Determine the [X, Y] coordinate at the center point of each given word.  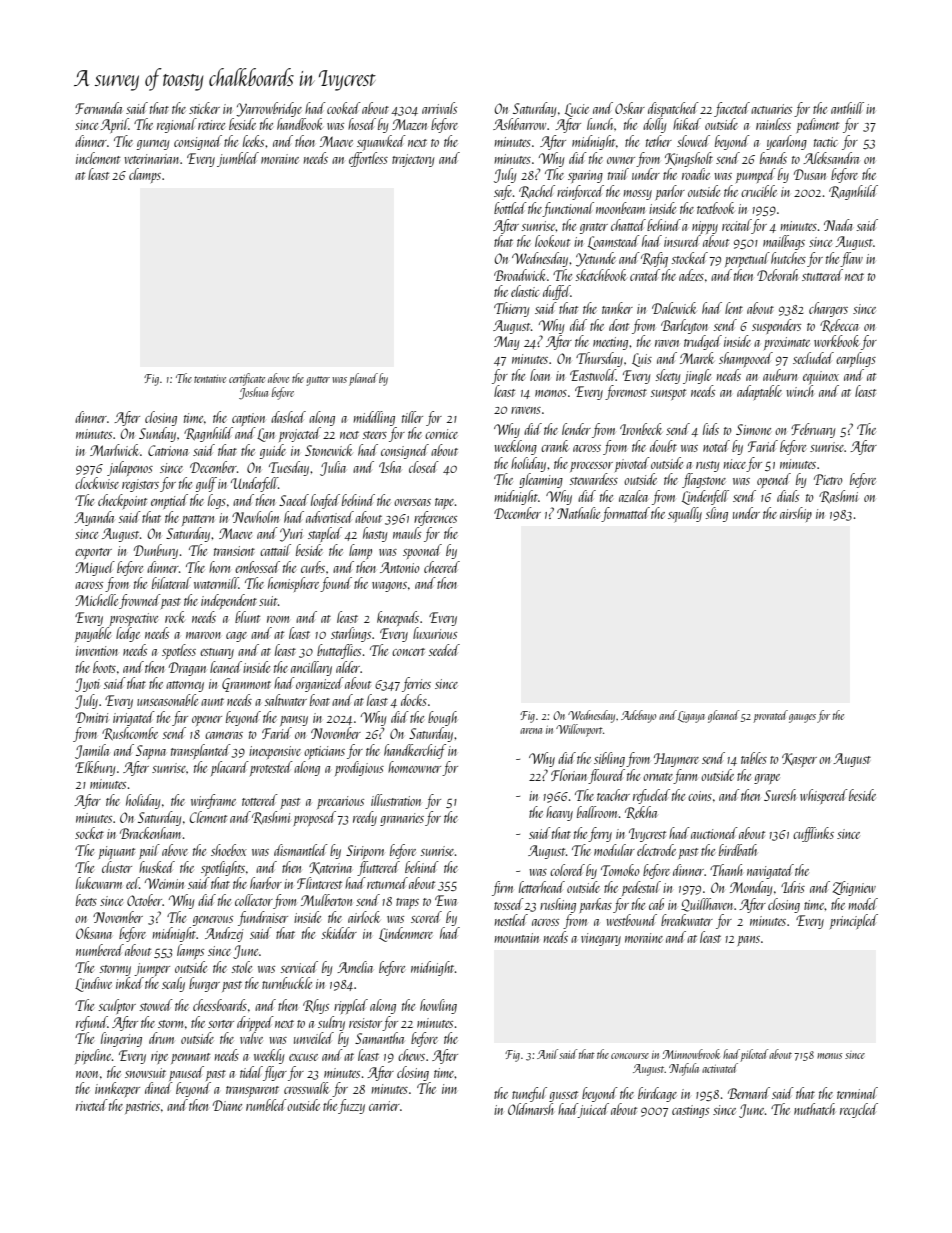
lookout [552, 241]
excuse [303, 1057]
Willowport [579, 730]
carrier [384, 1106]
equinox [821, 377]
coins [700, 796]
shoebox [229, 850]
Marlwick [114, 450]
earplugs [856, 359]
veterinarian [151, 159]
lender [576, 429]
